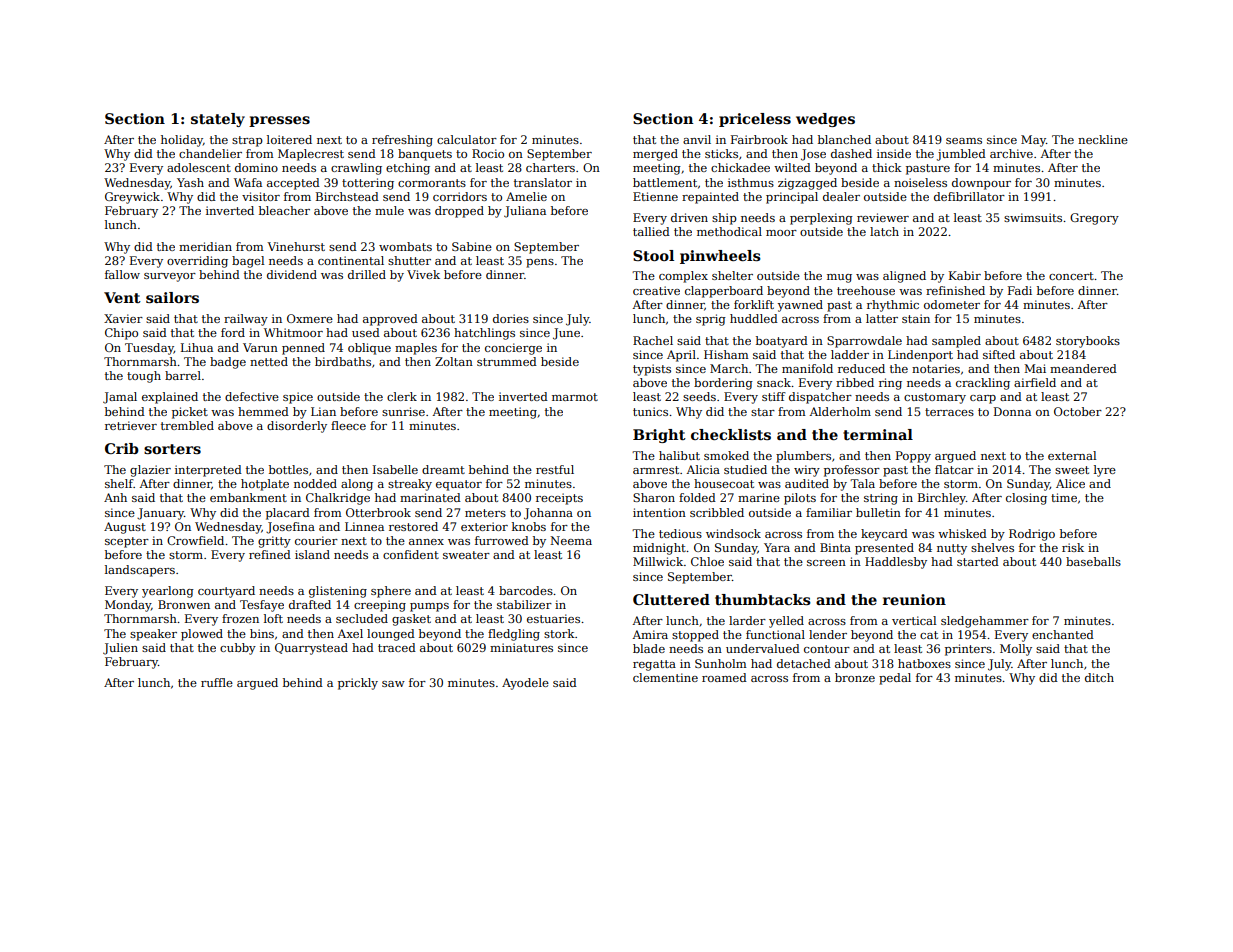 The width and height of the image is (1233, 952). Describe the element at coordinates (467, 139) in the image. I see `calculator` at that location.
